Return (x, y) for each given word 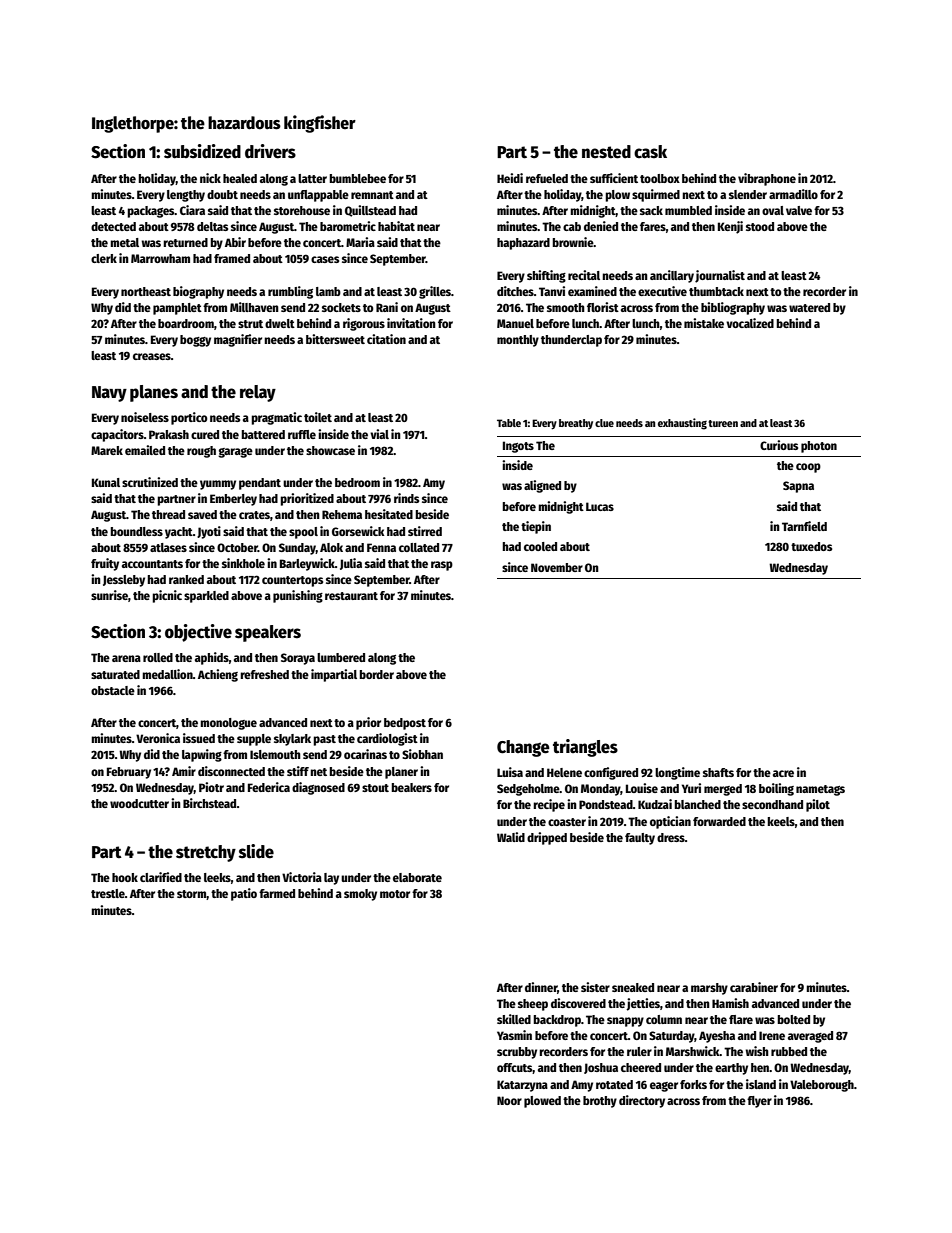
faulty (640, 839)
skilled (514, 1019)
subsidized (202, 151)
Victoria (302, 877)
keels (781, 821)
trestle (108, 893)
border (376, 674)
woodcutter (139, 803)
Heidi (510, 178)
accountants (152, 564)
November (557, 567)
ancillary (672, 276)
